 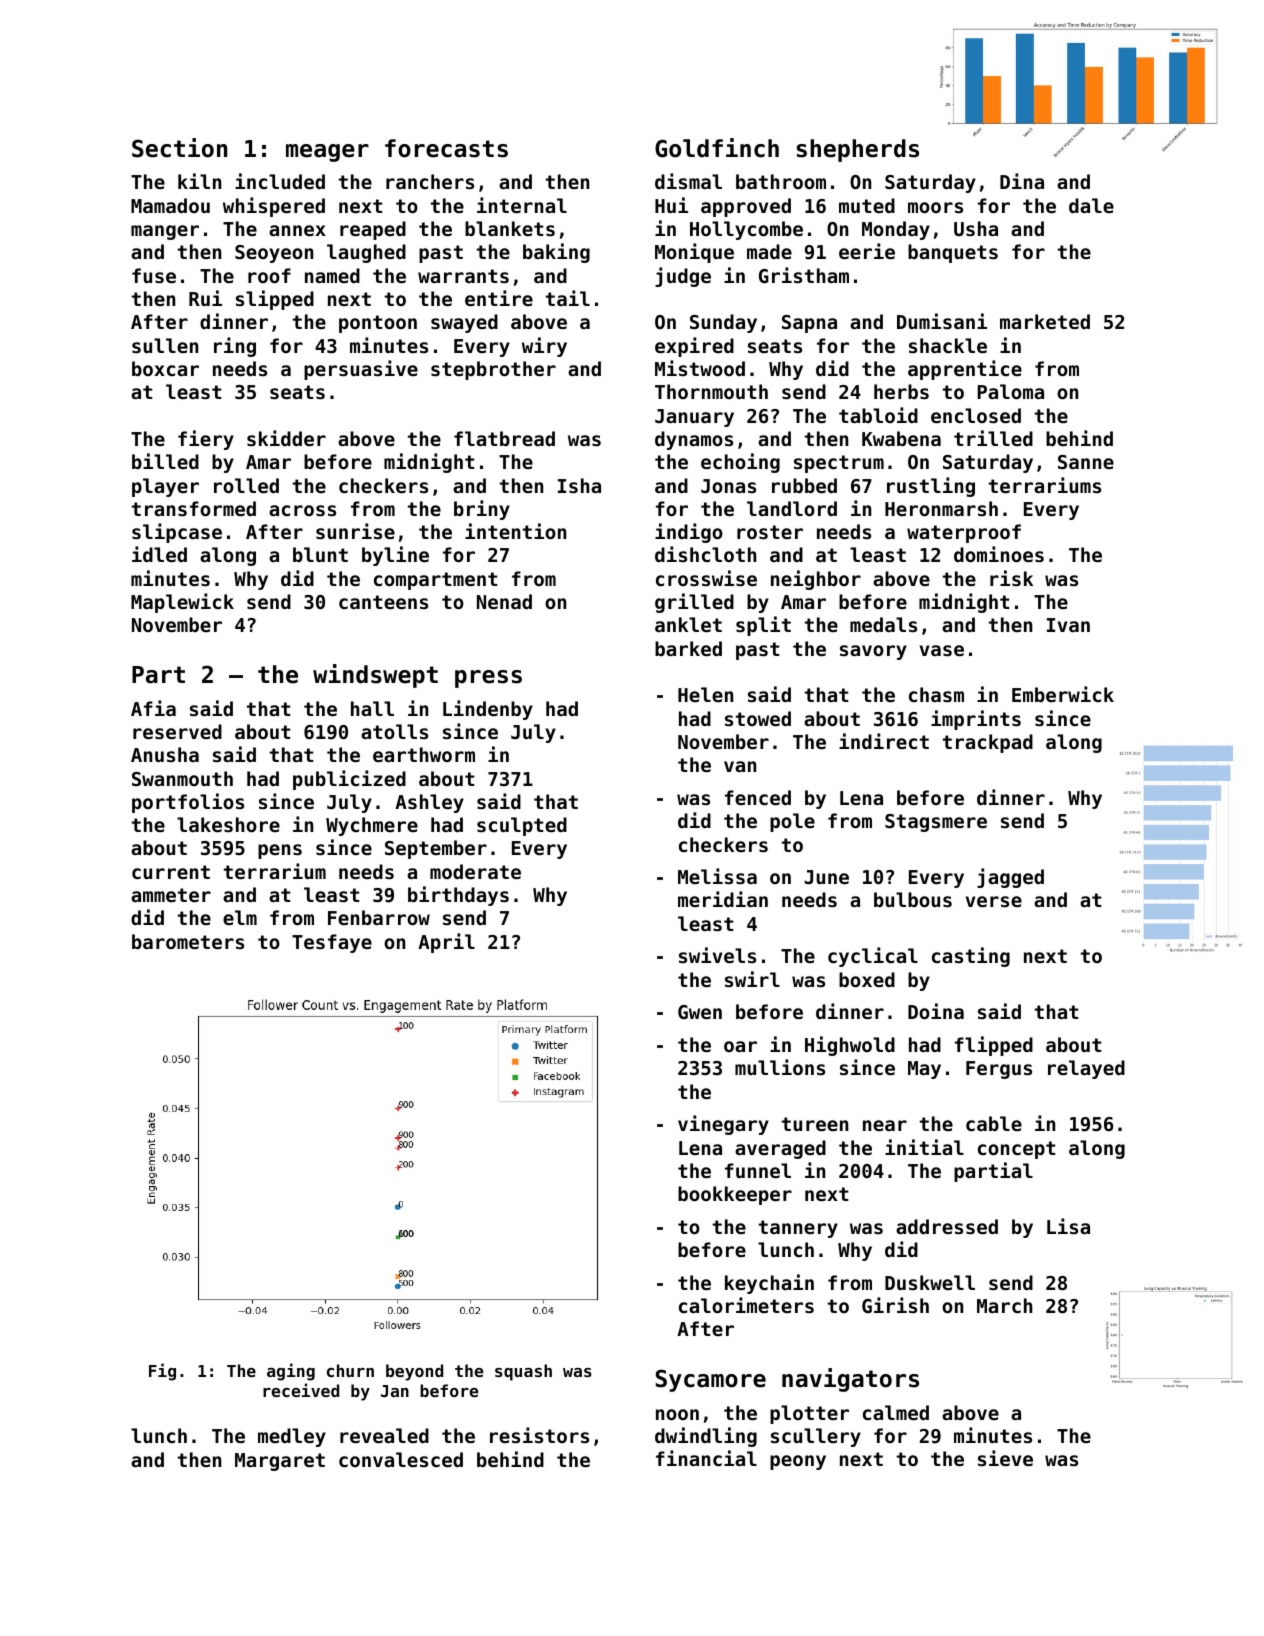 What do you see at coordinates (1063, 694) in the image?
I see `Emberwick` at bounding box center [1063, 694].
